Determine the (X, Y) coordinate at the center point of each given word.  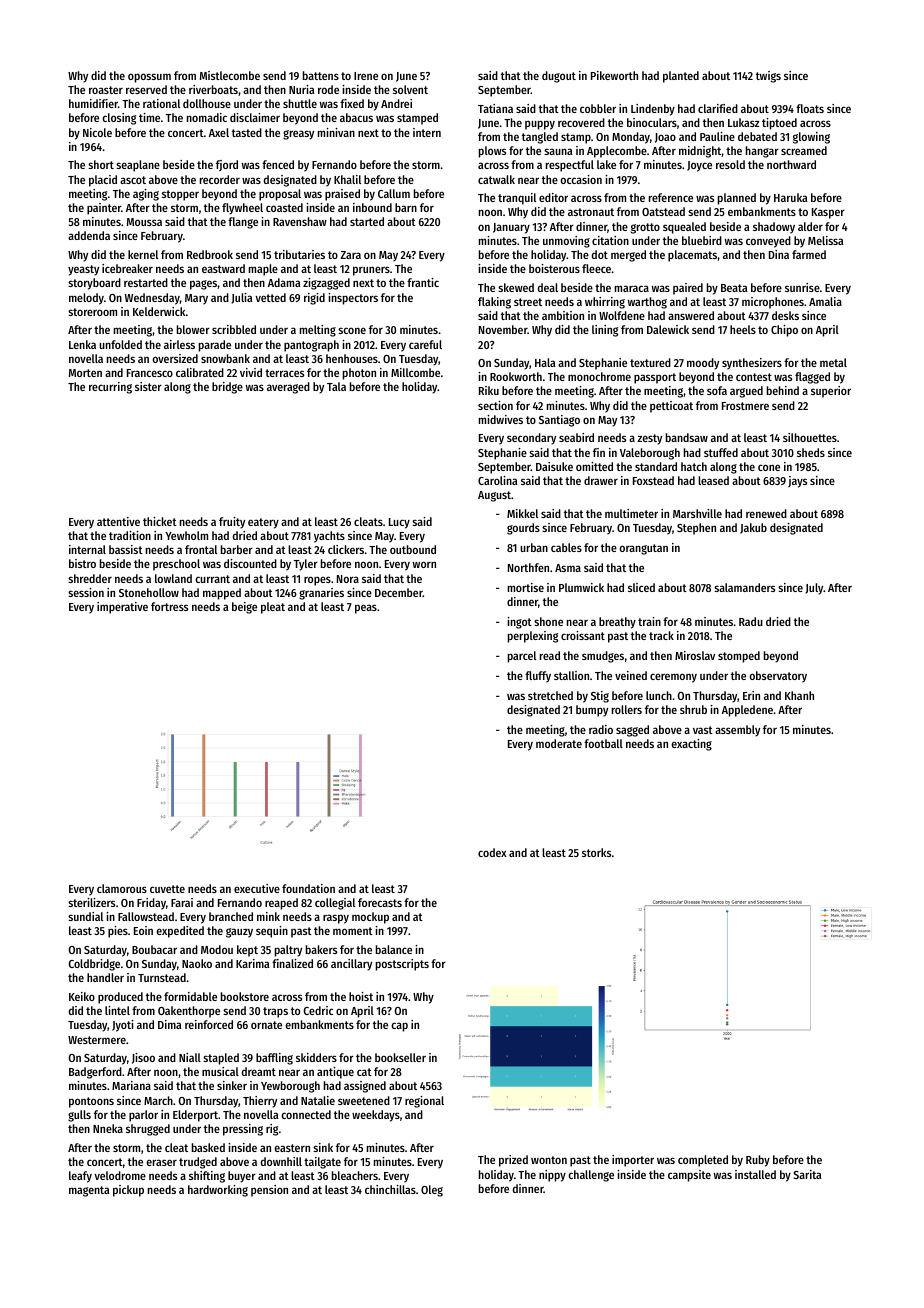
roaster (106, 90)
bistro (82, 563)
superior (831, 392)
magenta (89, 1191)
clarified (718, 108)
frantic (423, 282)
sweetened (364, 1100)
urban (534, 547)
